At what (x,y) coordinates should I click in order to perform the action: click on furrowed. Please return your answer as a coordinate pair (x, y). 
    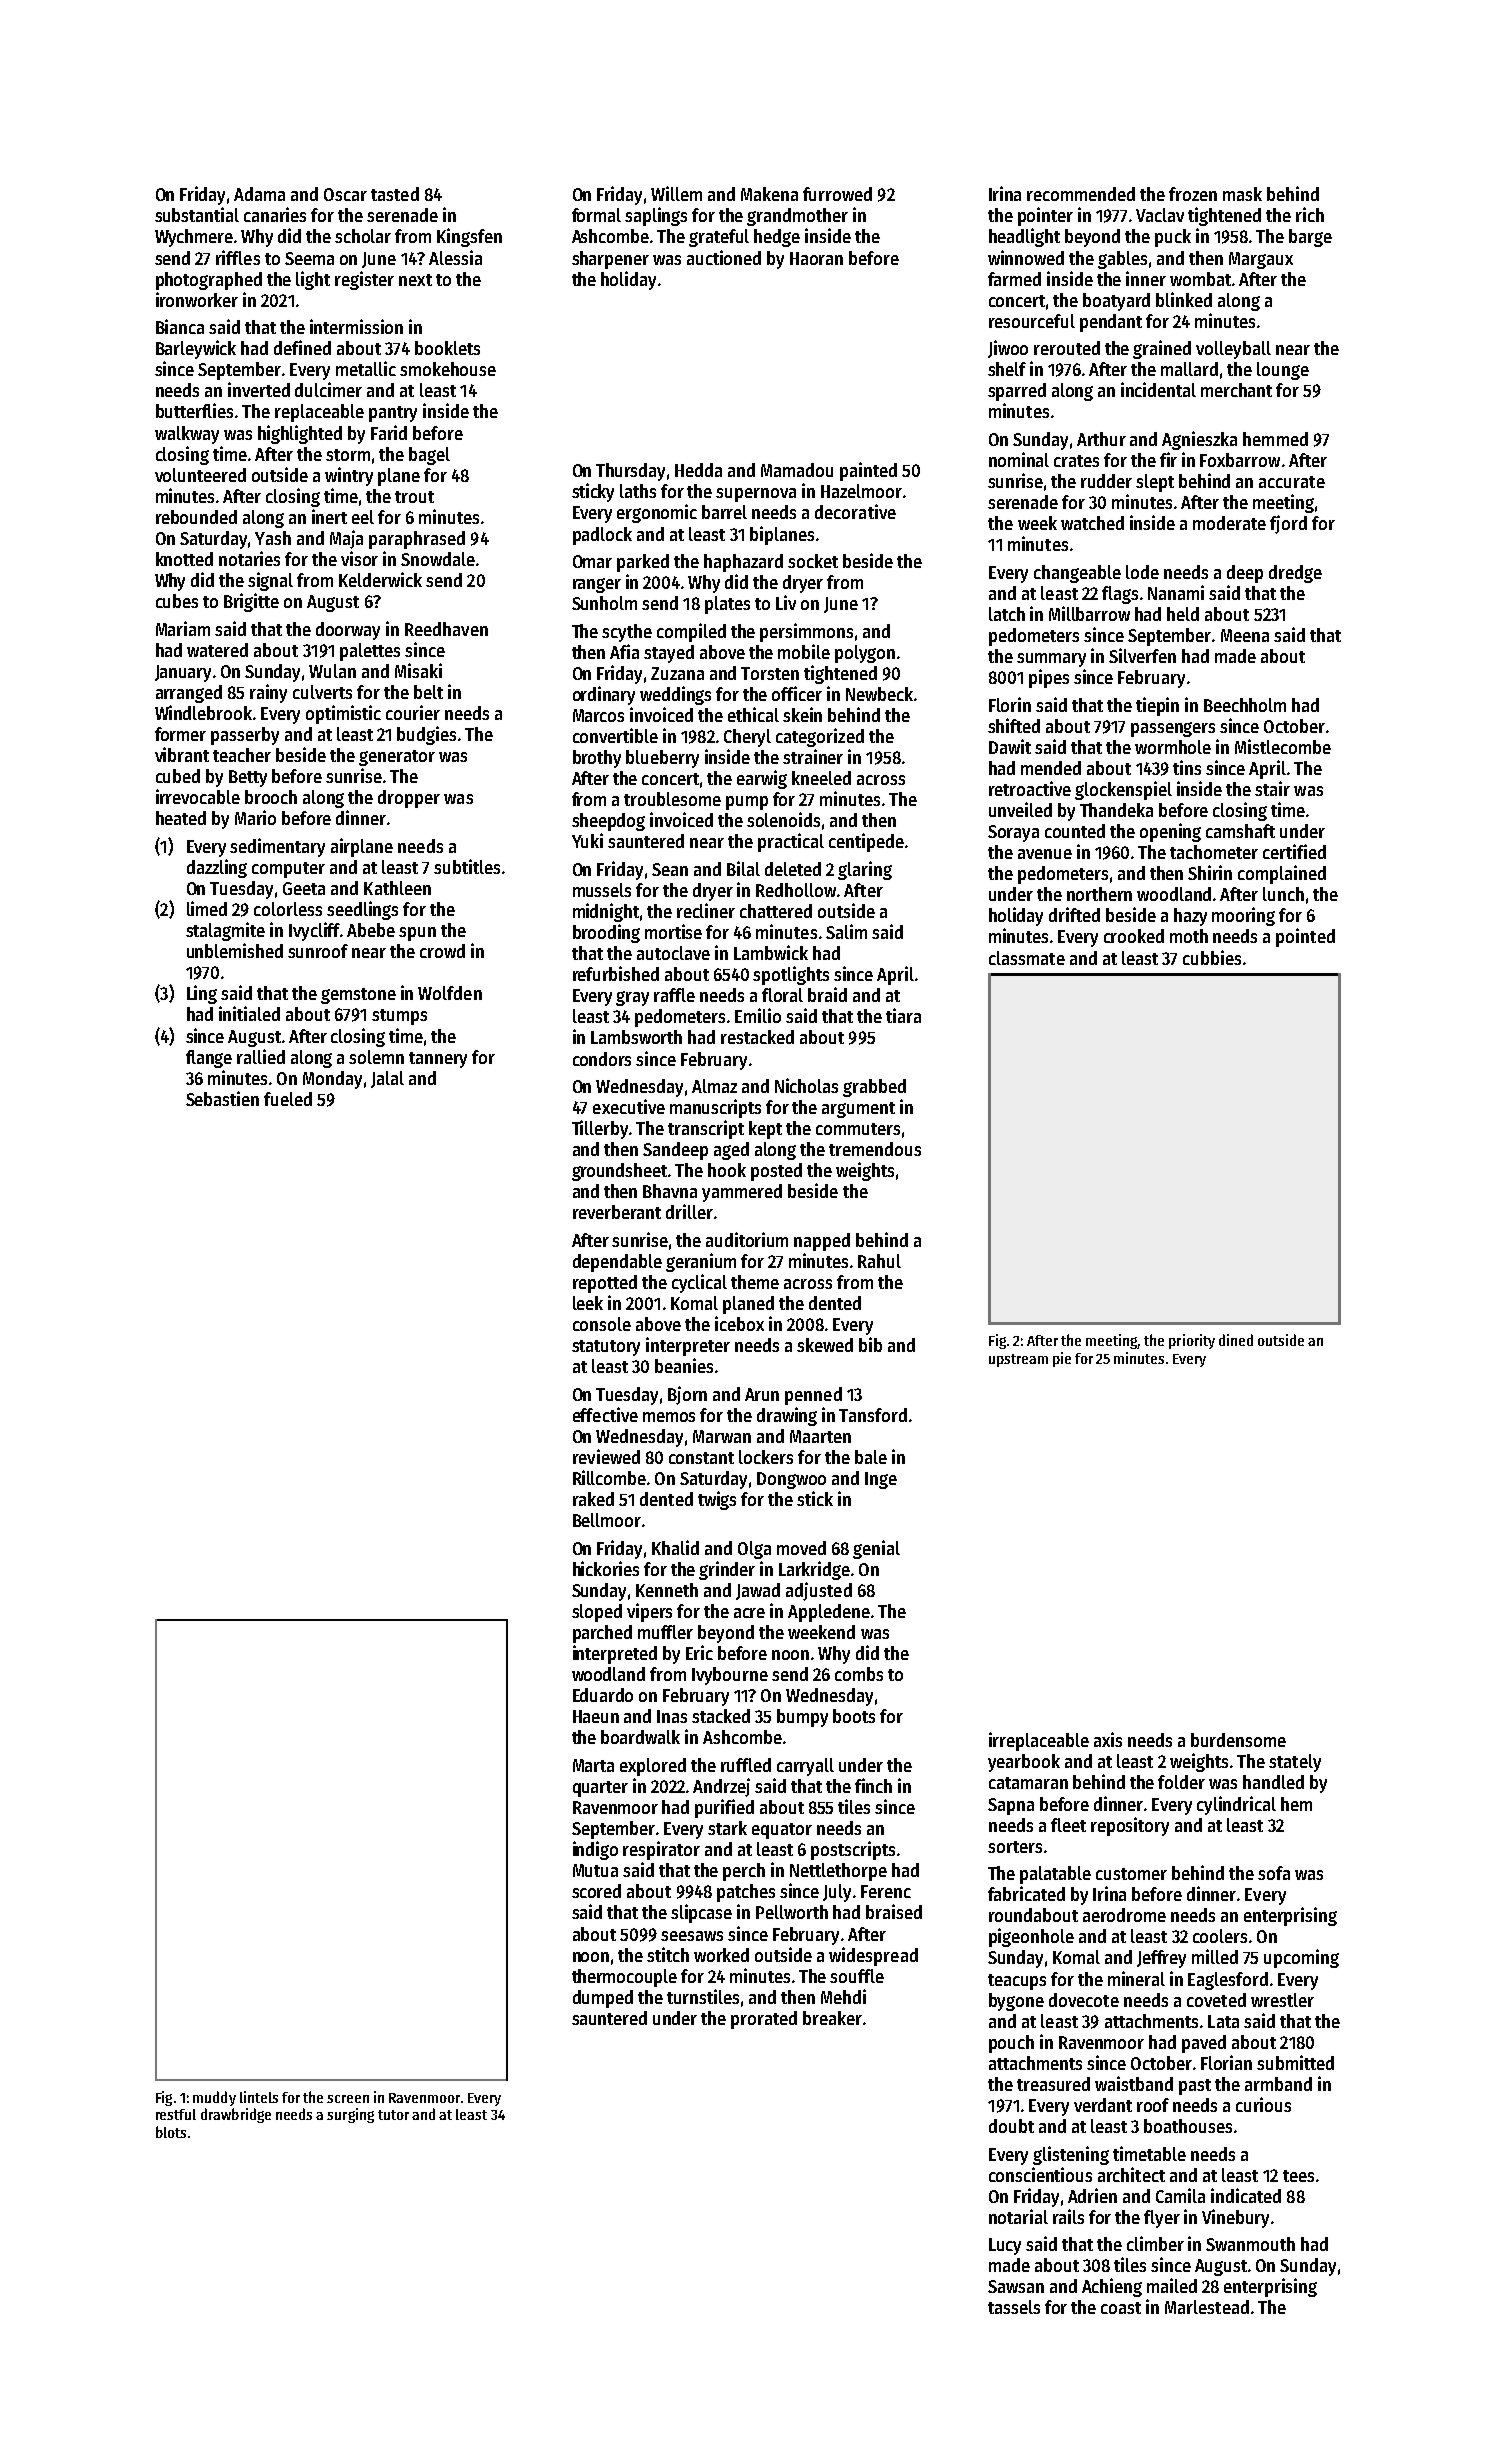
    Looking at the image, I should click on (837, 194).
